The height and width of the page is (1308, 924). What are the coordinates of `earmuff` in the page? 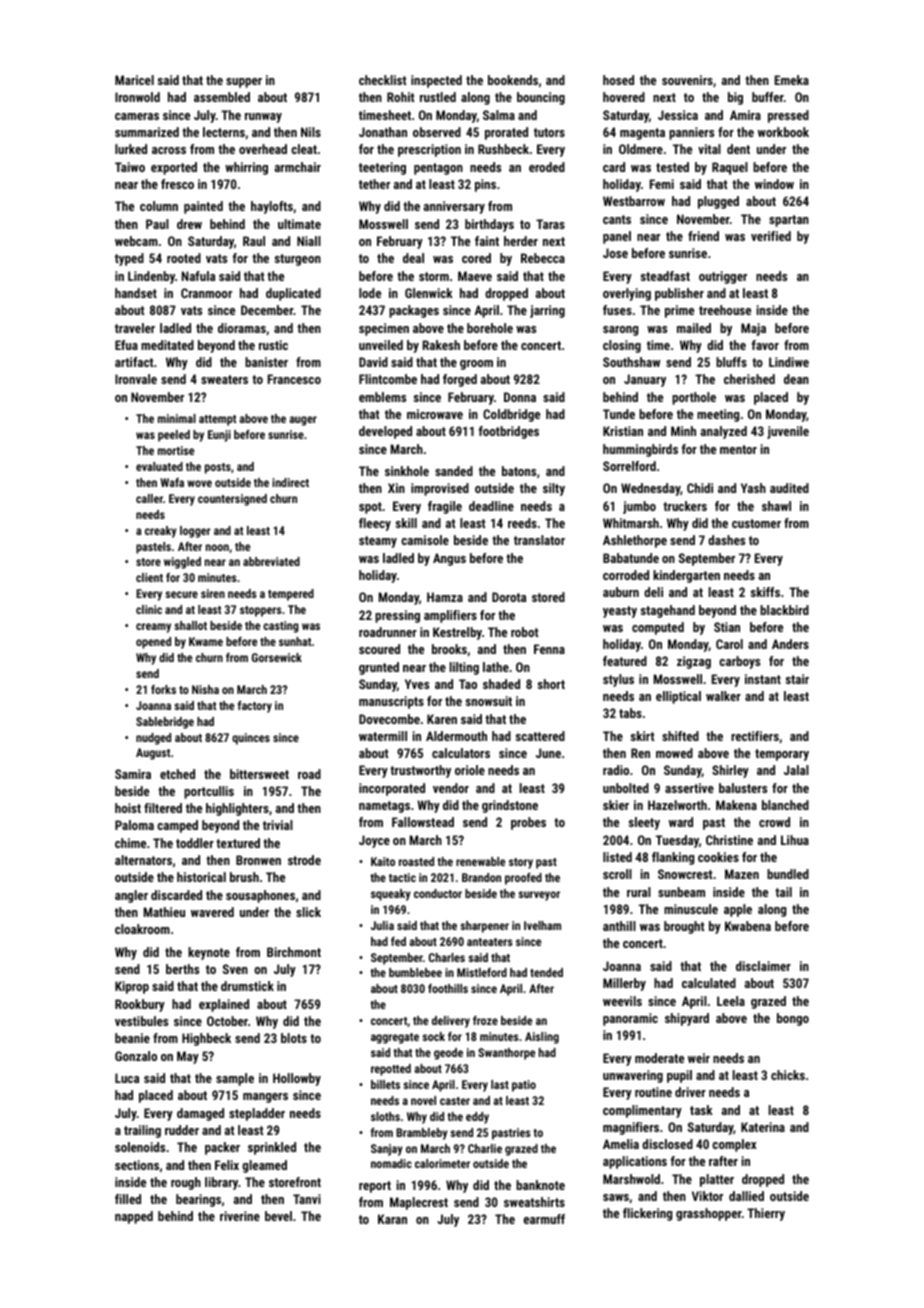 It's located at (544, 1219).
